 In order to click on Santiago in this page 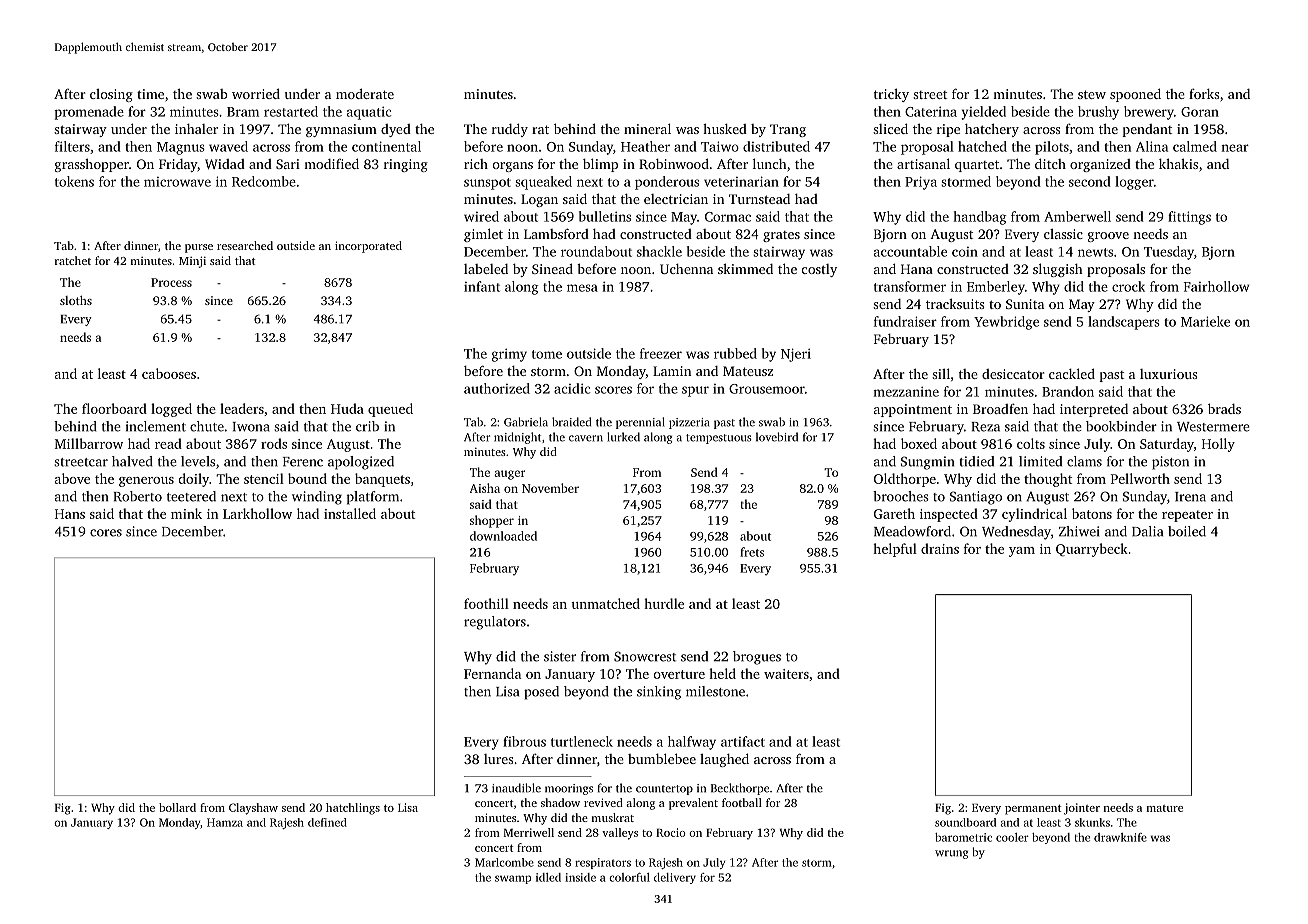, I will do `click(976, 498)`.
